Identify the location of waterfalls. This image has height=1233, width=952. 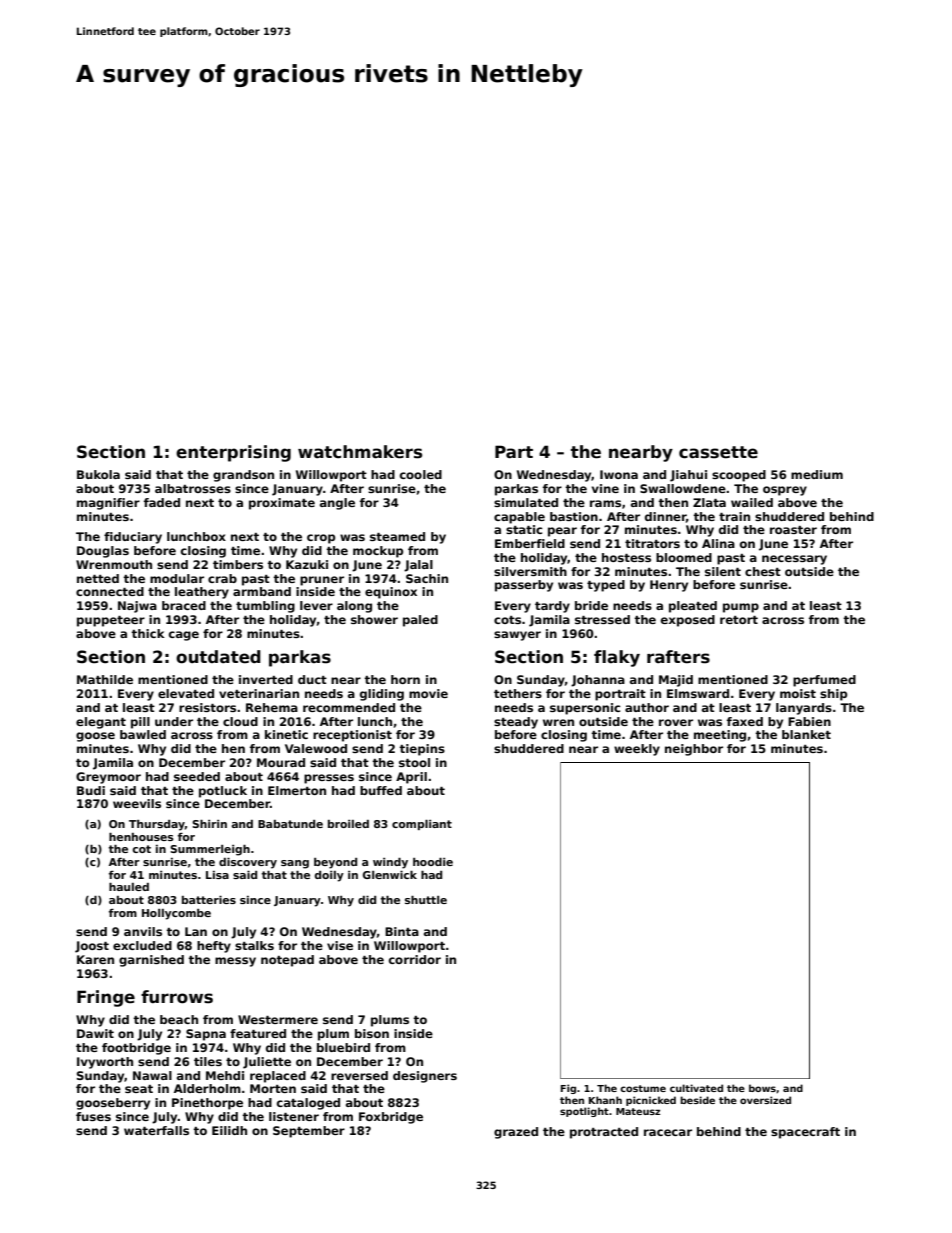
(156, 1130).
